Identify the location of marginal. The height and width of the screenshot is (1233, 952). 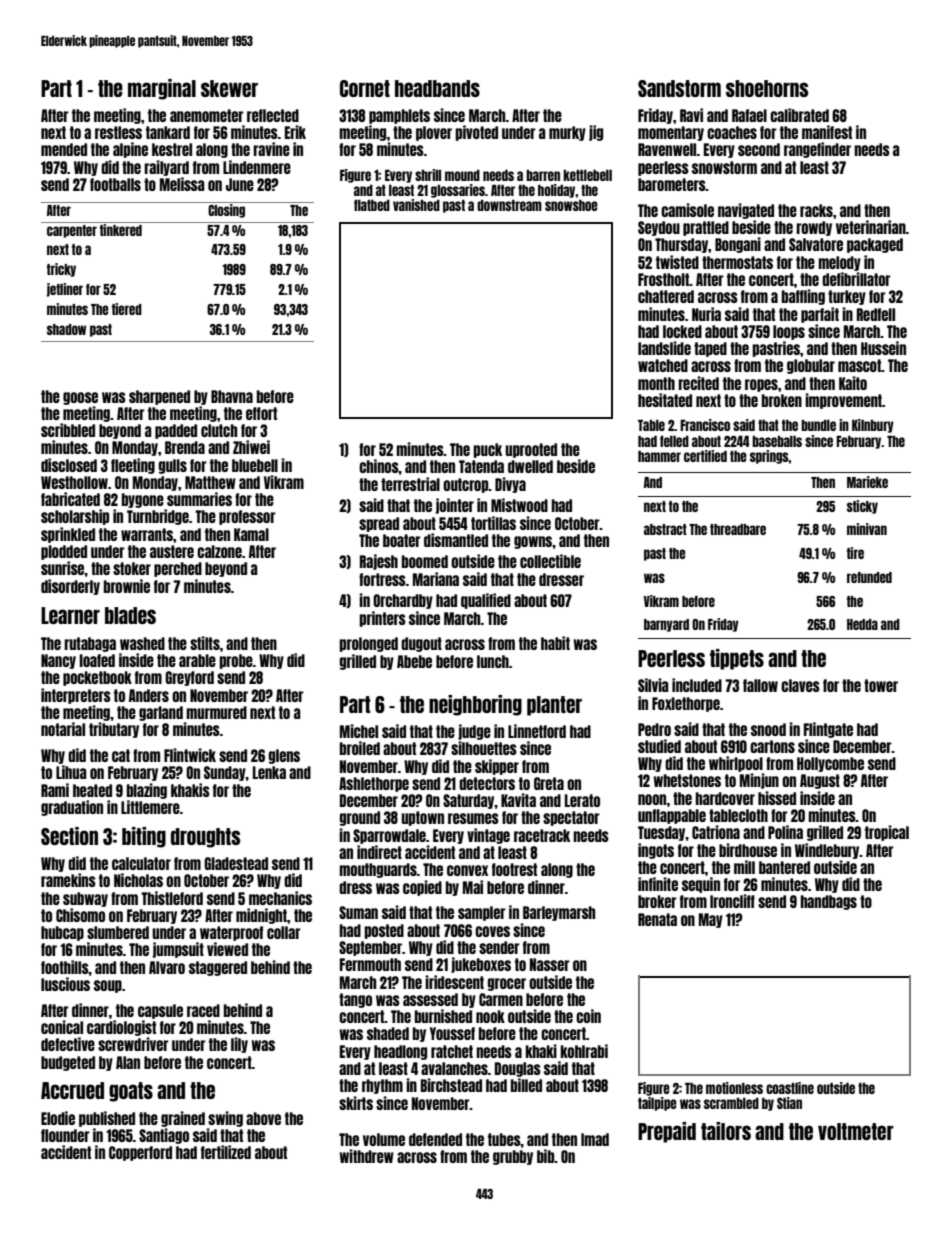
(162, 89).
